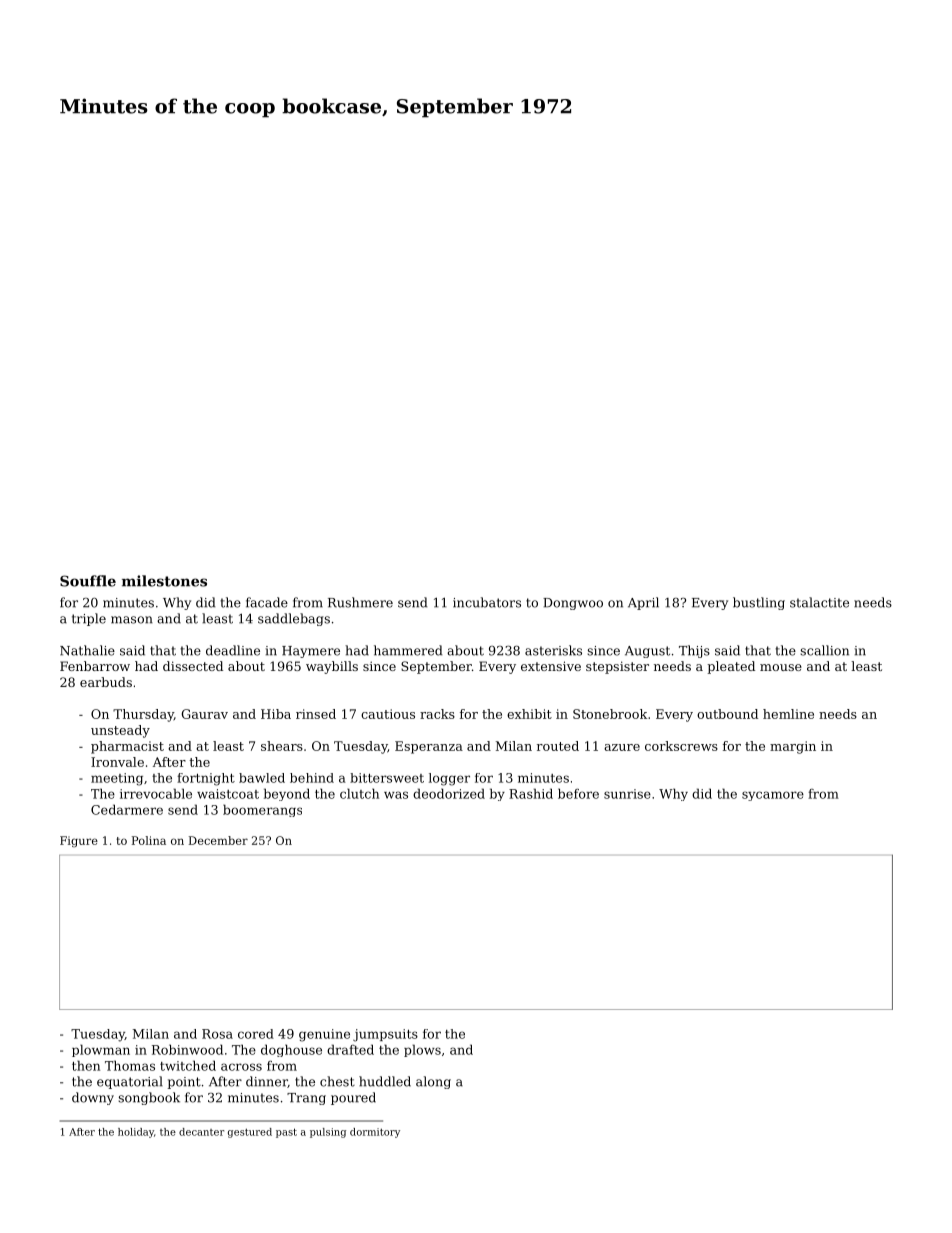  What do you see at coordinates (88, 581) in the page?
I see `Souffle` at bounding box center [88, 581].
